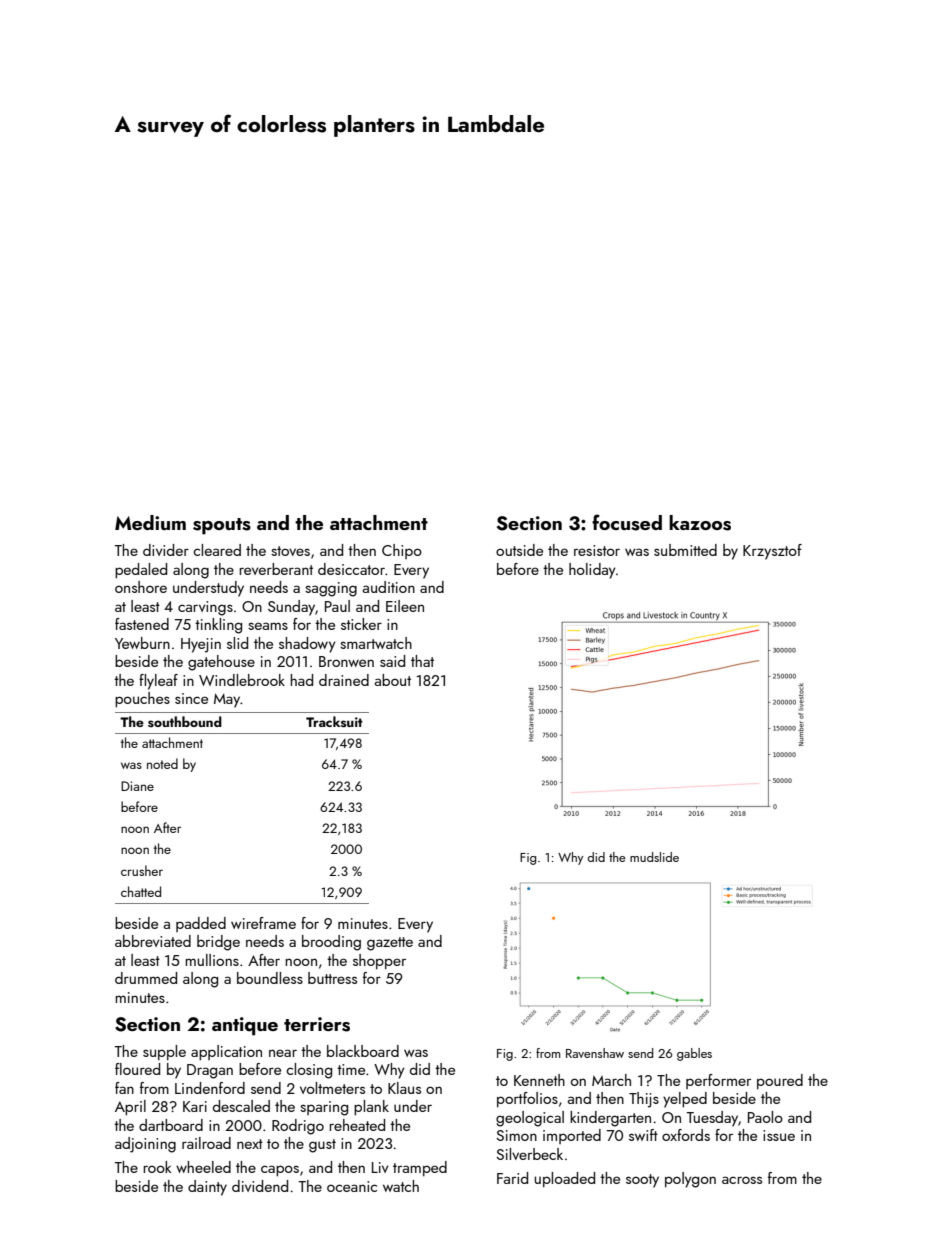 The height and width of the image is (1233, 952). I want to click on tramped, so click(420, 1168).
